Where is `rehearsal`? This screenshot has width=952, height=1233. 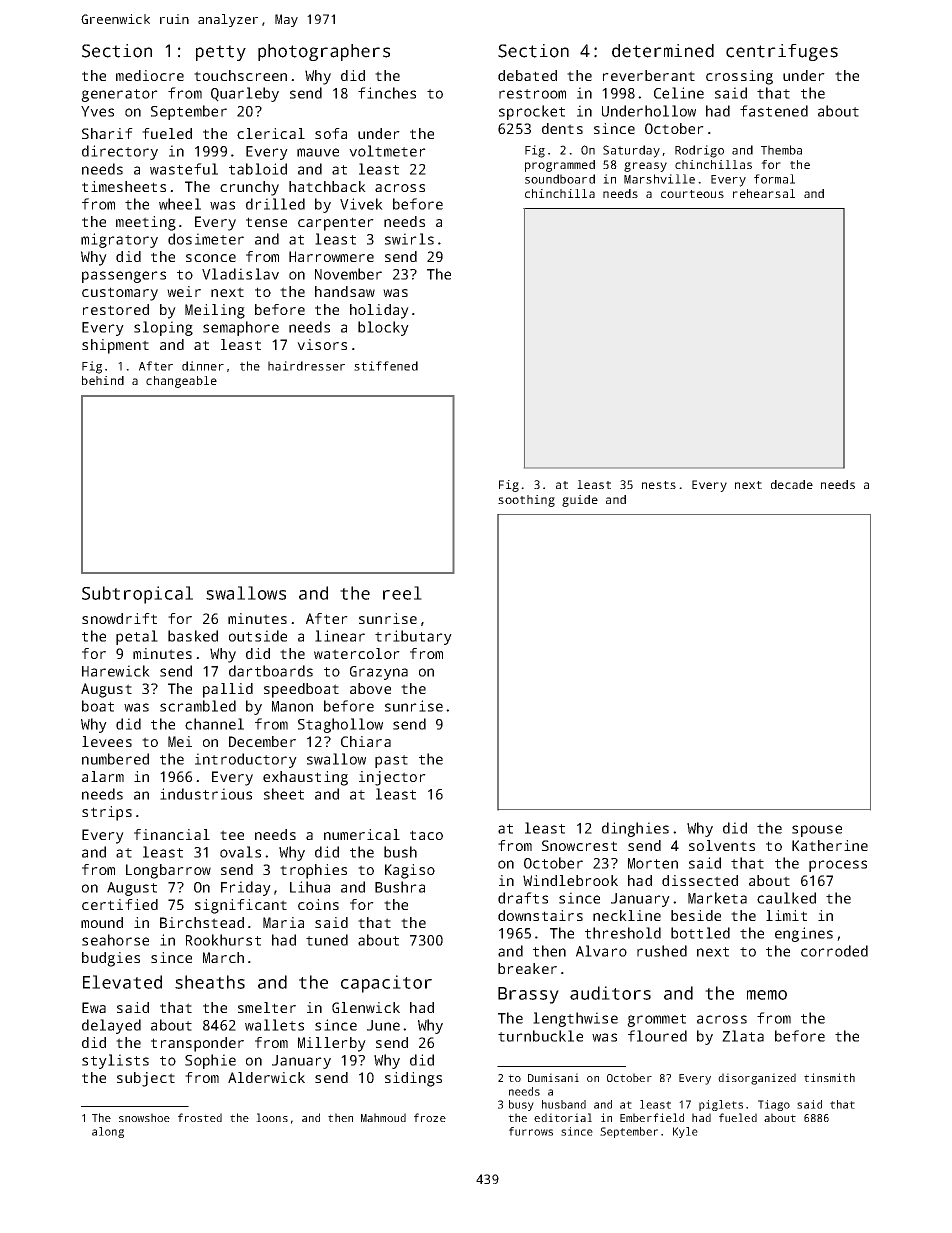 rehearsal is located at coordinates (764, 193).
